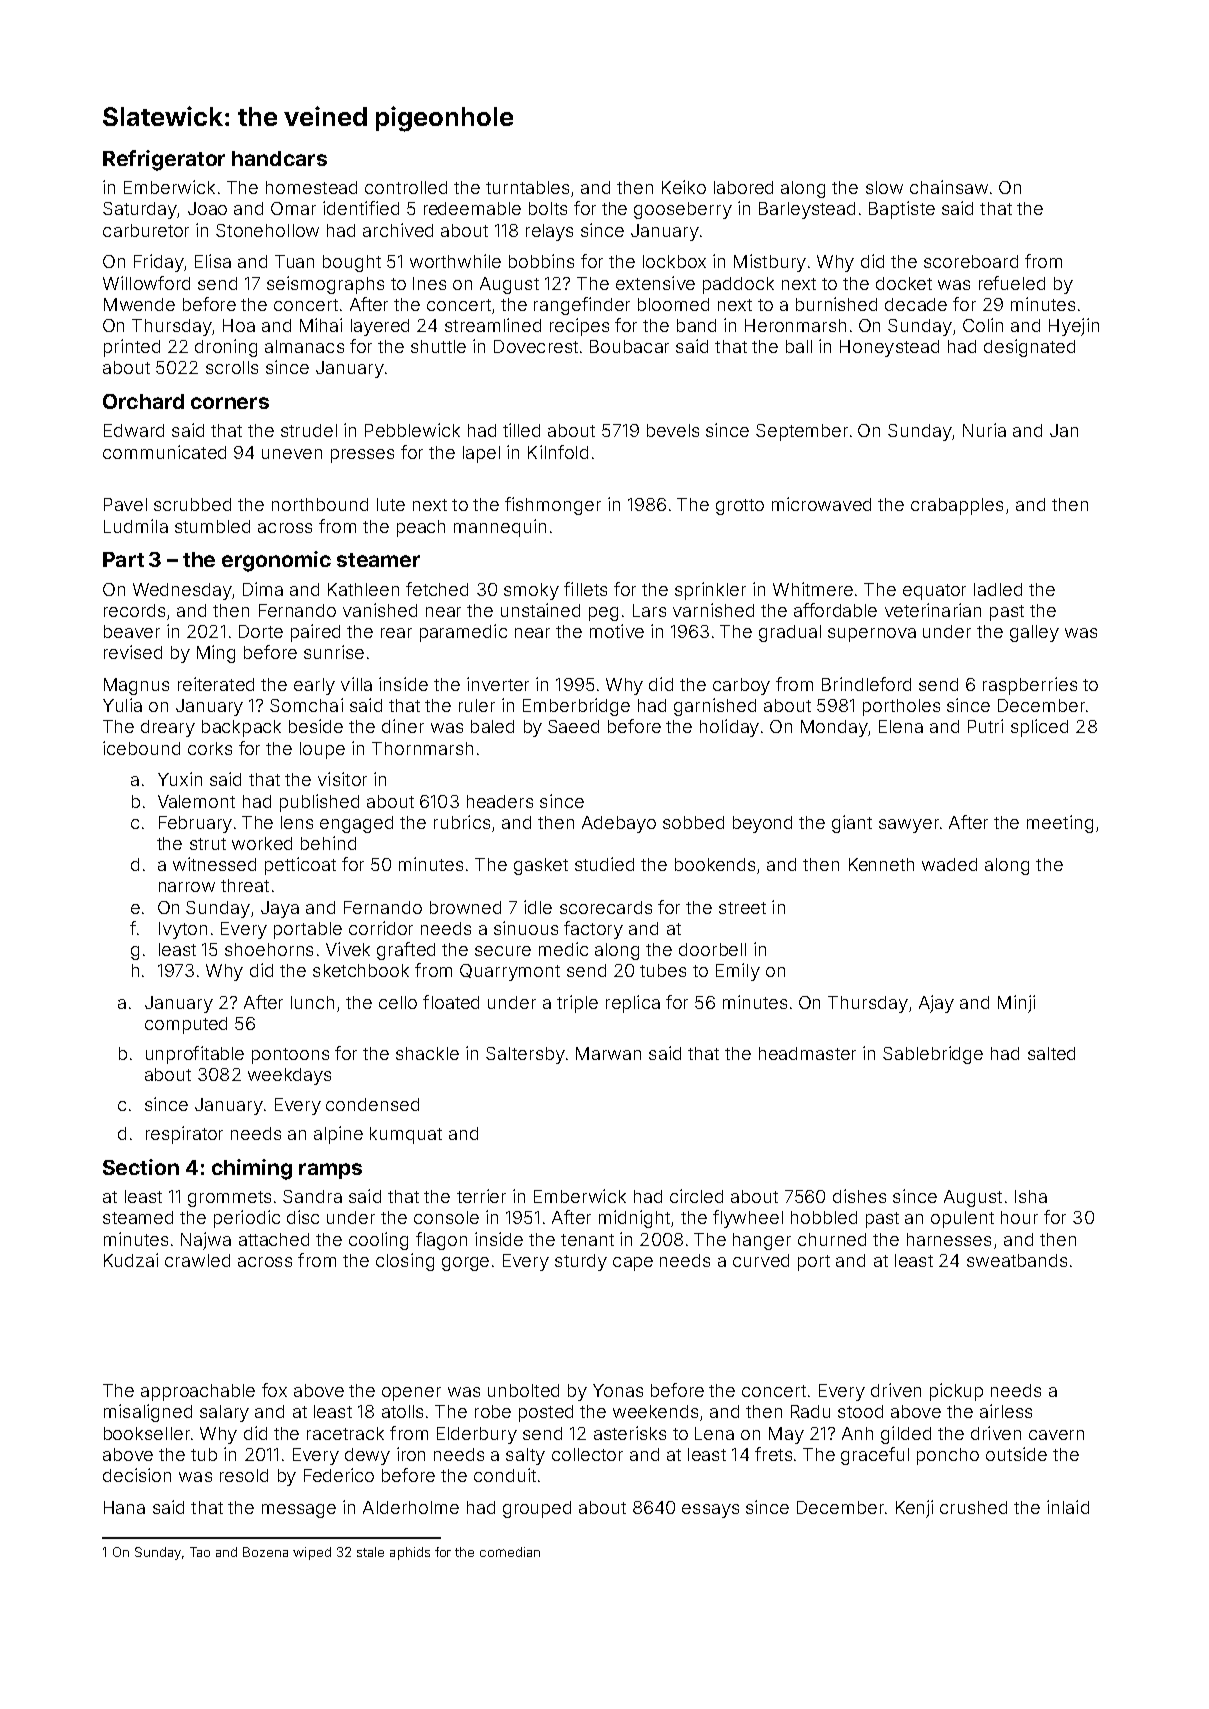 Image resolution: width=1209 pixels, height=1709 pixels. What do you see at coordinates (710, 1511) in the screenshot?
I see `essays` at bounding box center [710, 1511].
